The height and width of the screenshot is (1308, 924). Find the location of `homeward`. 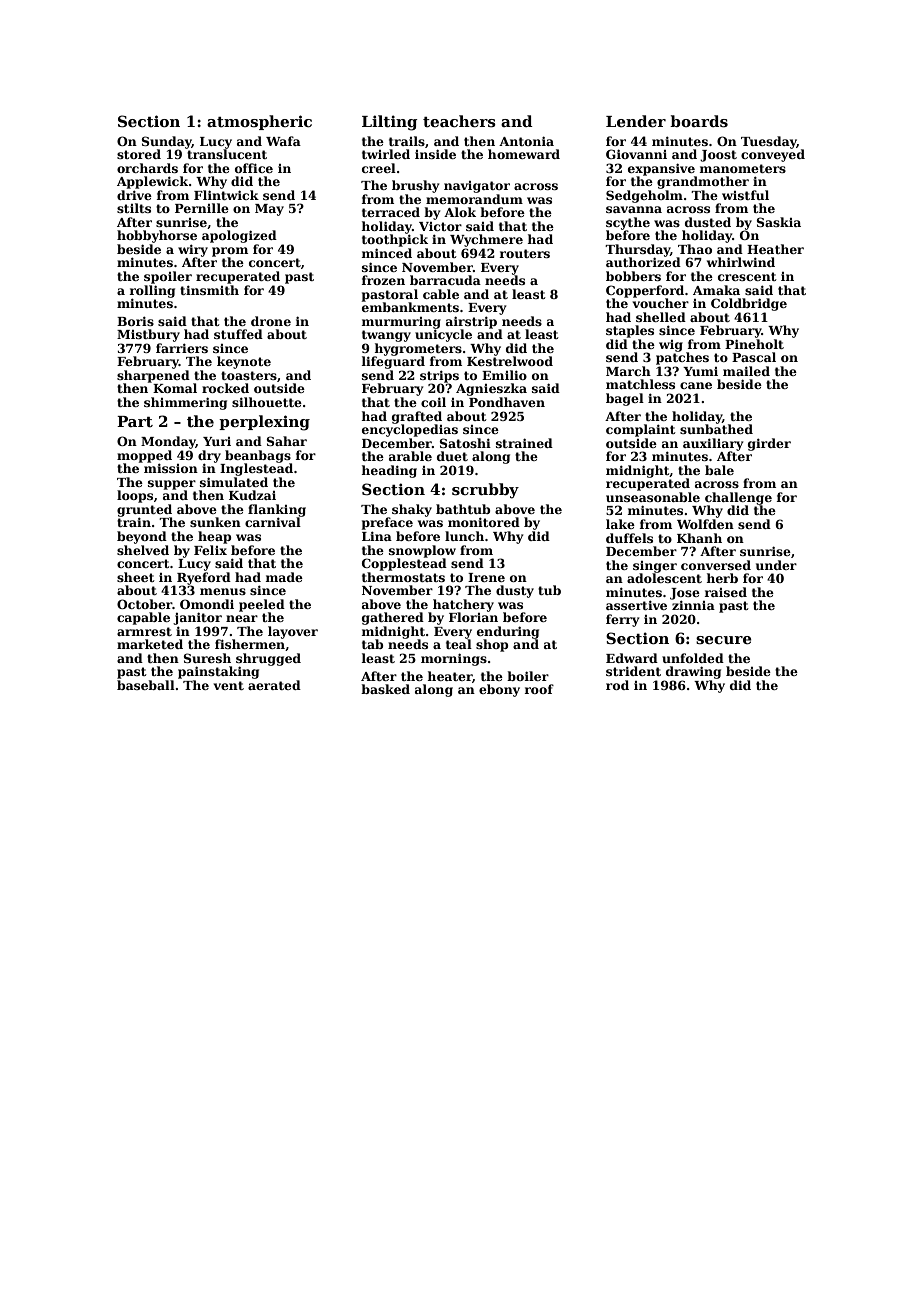

homeward is located at coordinates (524, 154).
